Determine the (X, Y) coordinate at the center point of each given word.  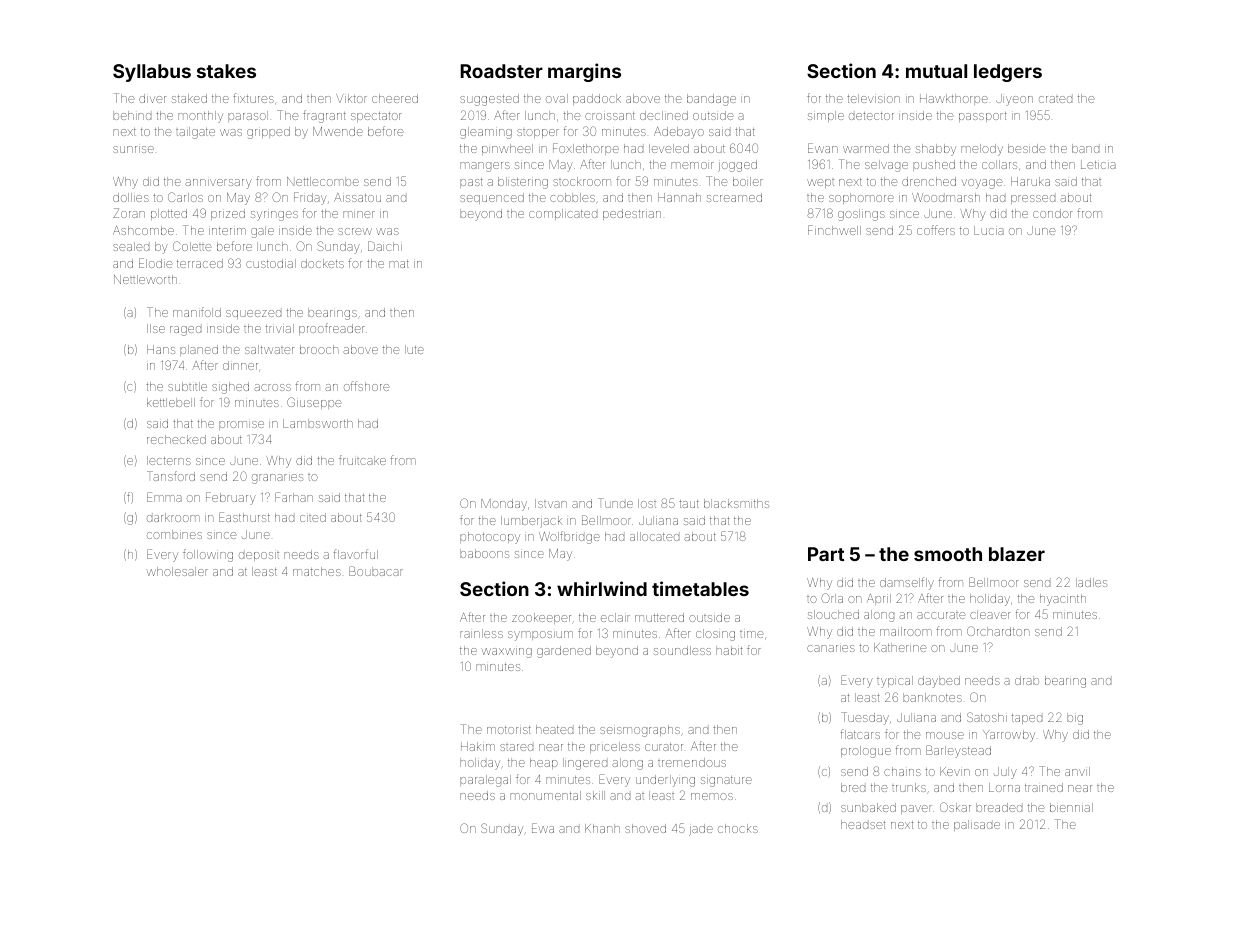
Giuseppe (314, 403)
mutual (936, 71)
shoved (645, 828)
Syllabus (152, 73)
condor (1052, 213)
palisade (977, 825)
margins (584, 72)
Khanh (602, 828)
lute (414, 349)
